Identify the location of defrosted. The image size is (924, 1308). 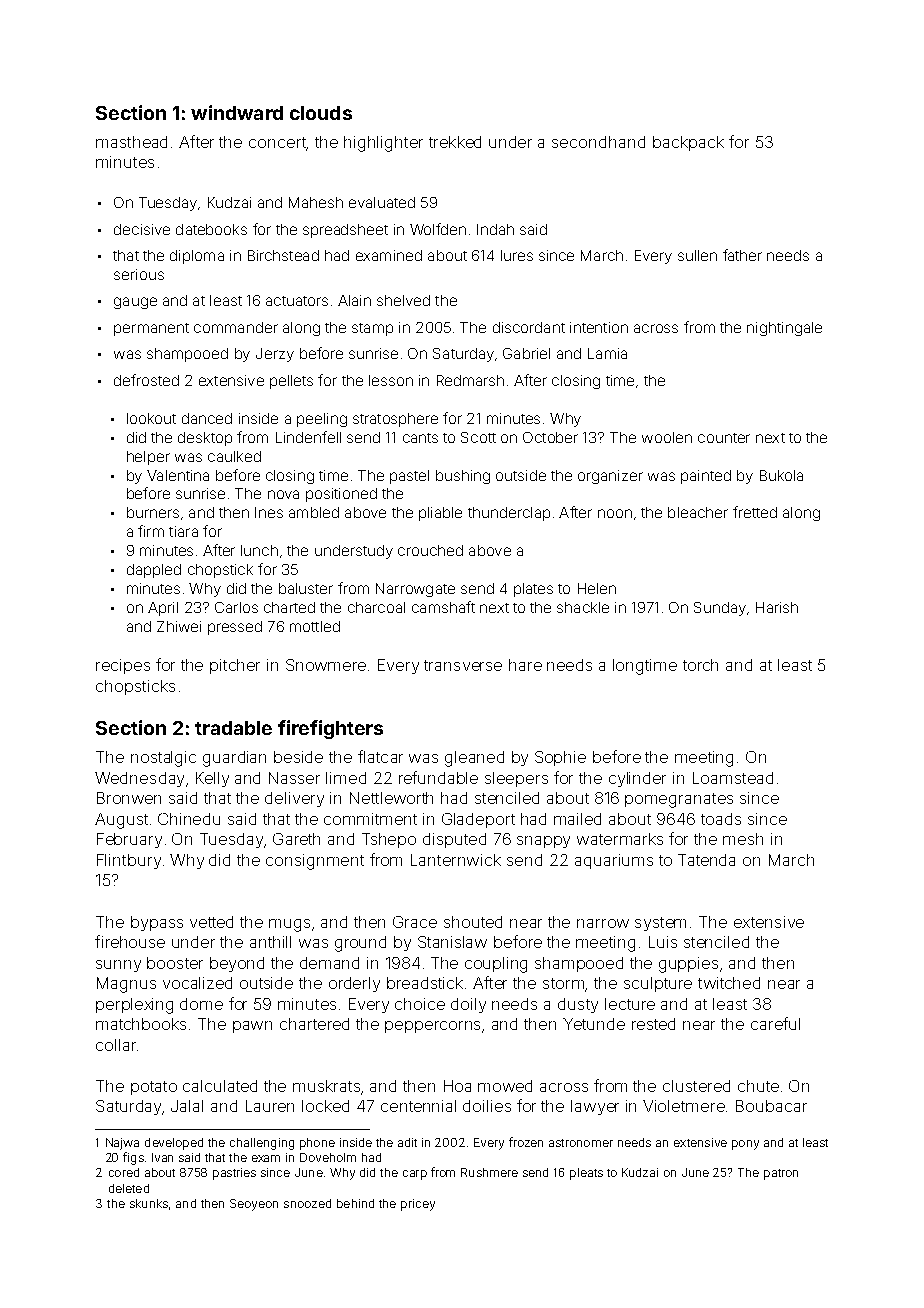
(146, 380).
